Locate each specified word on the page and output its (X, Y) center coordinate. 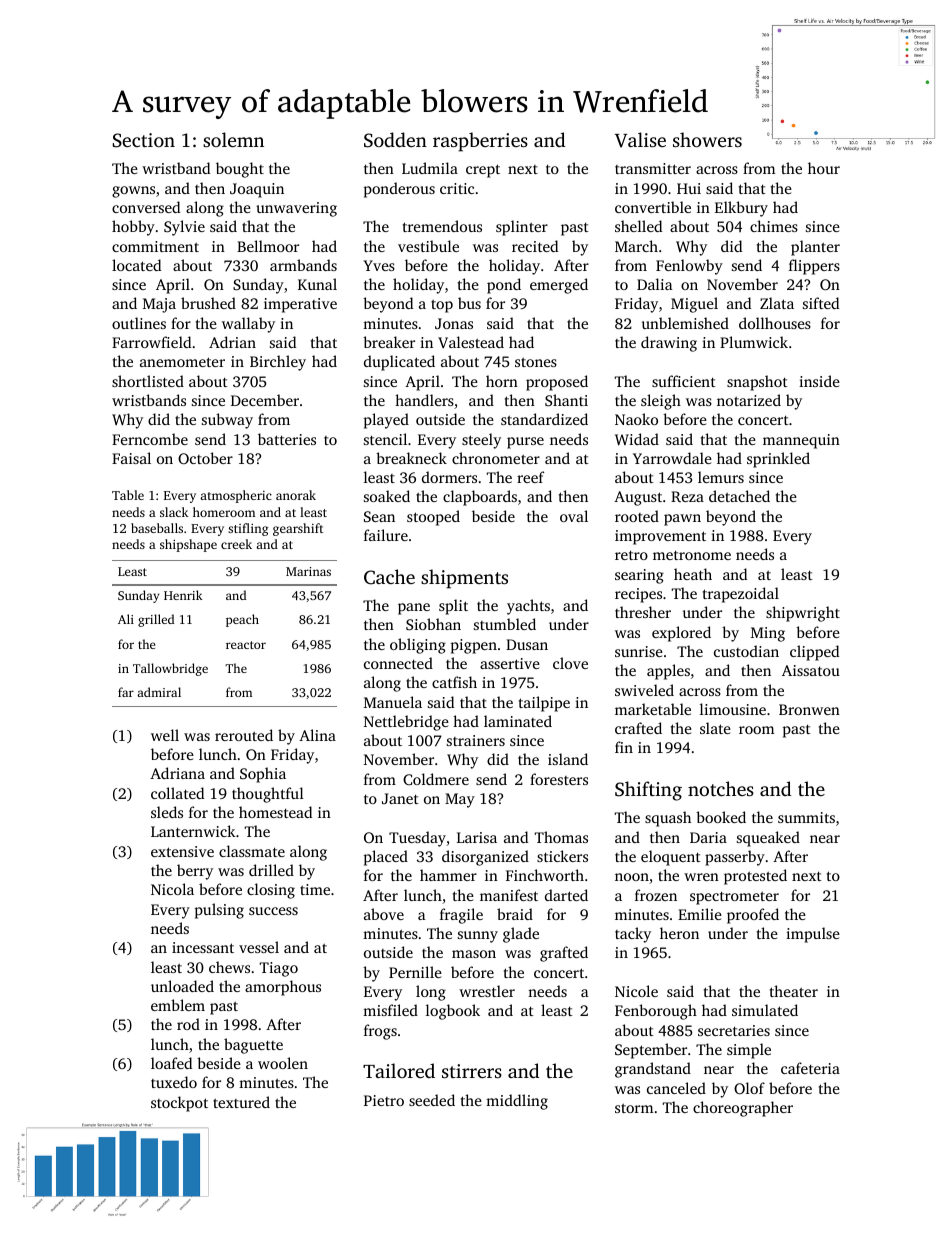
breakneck (411, 458)
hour (824, 168)
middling (517, 1102)
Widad (637, 439)
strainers (476, 740)
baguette (253, 1046)
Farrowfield (151, 342)
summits (806, 817)
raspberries (480, 142)
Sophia (263, 775)
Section (144, 140)
